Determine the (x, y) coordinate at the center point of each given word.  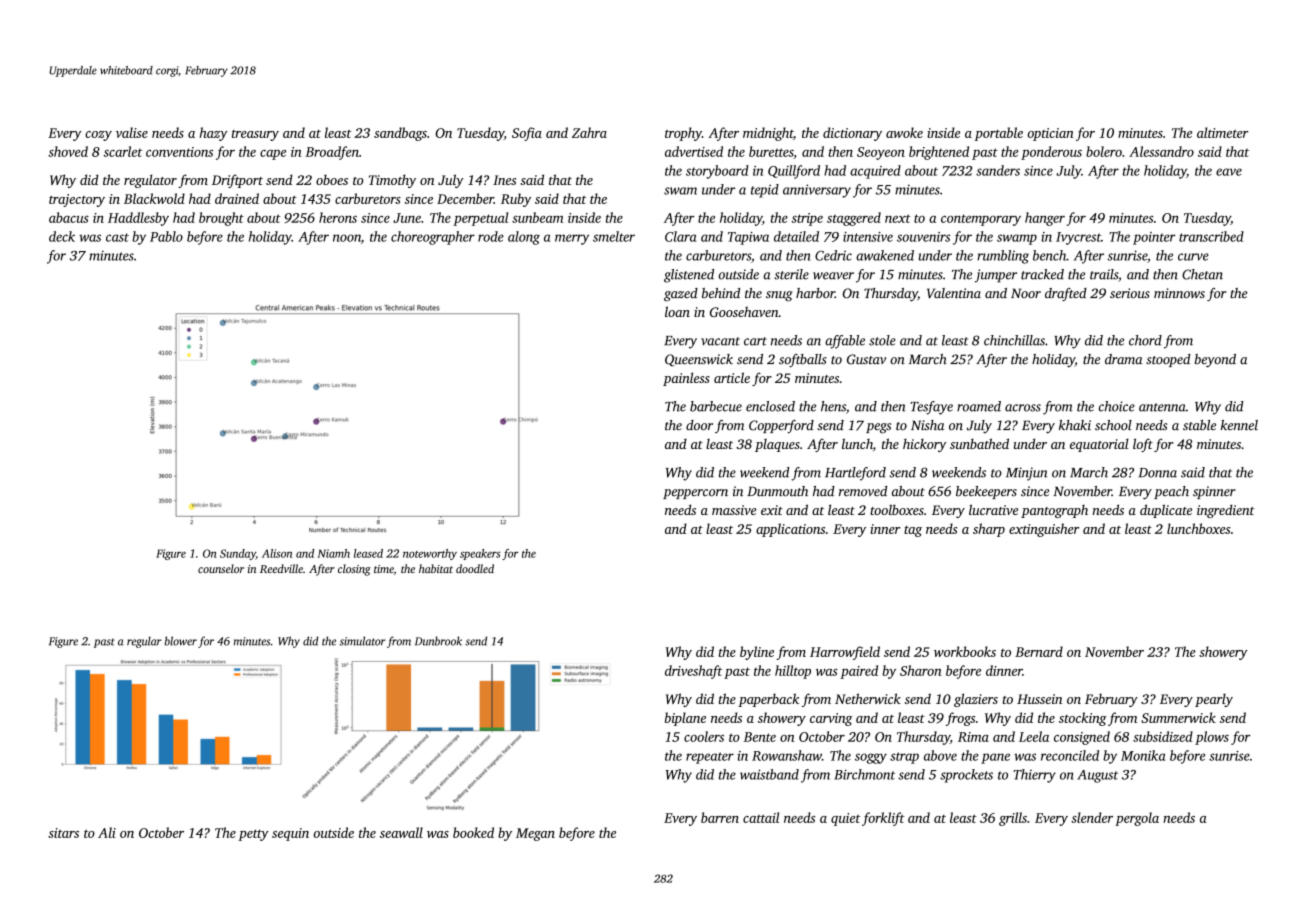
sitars (63, 833)
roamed (979, 406)
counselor (221, 568)
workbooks (965, 651)
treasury (255, 135)
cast (117, 237)
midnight (768, 134)
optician (1050, 134)
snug (779, 296)
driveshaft (693, 672)
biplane (685, 719)
